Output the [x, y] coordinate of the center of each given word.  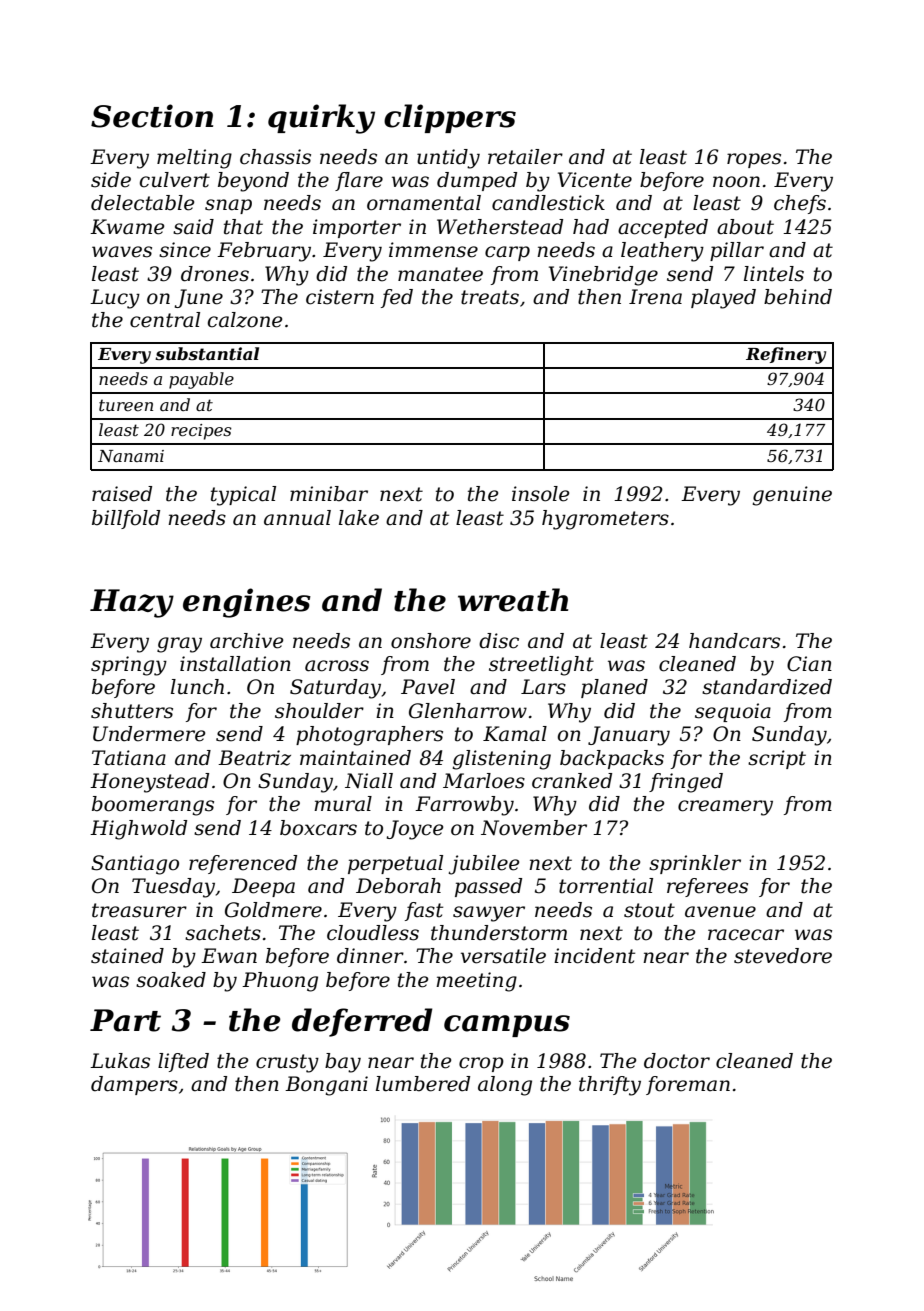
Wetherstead [500, 227]
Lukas [120, 1061]
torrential [606, 886]
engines [247, 603]
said [193, 227]
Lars [543, 687]
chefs [800, 204]
